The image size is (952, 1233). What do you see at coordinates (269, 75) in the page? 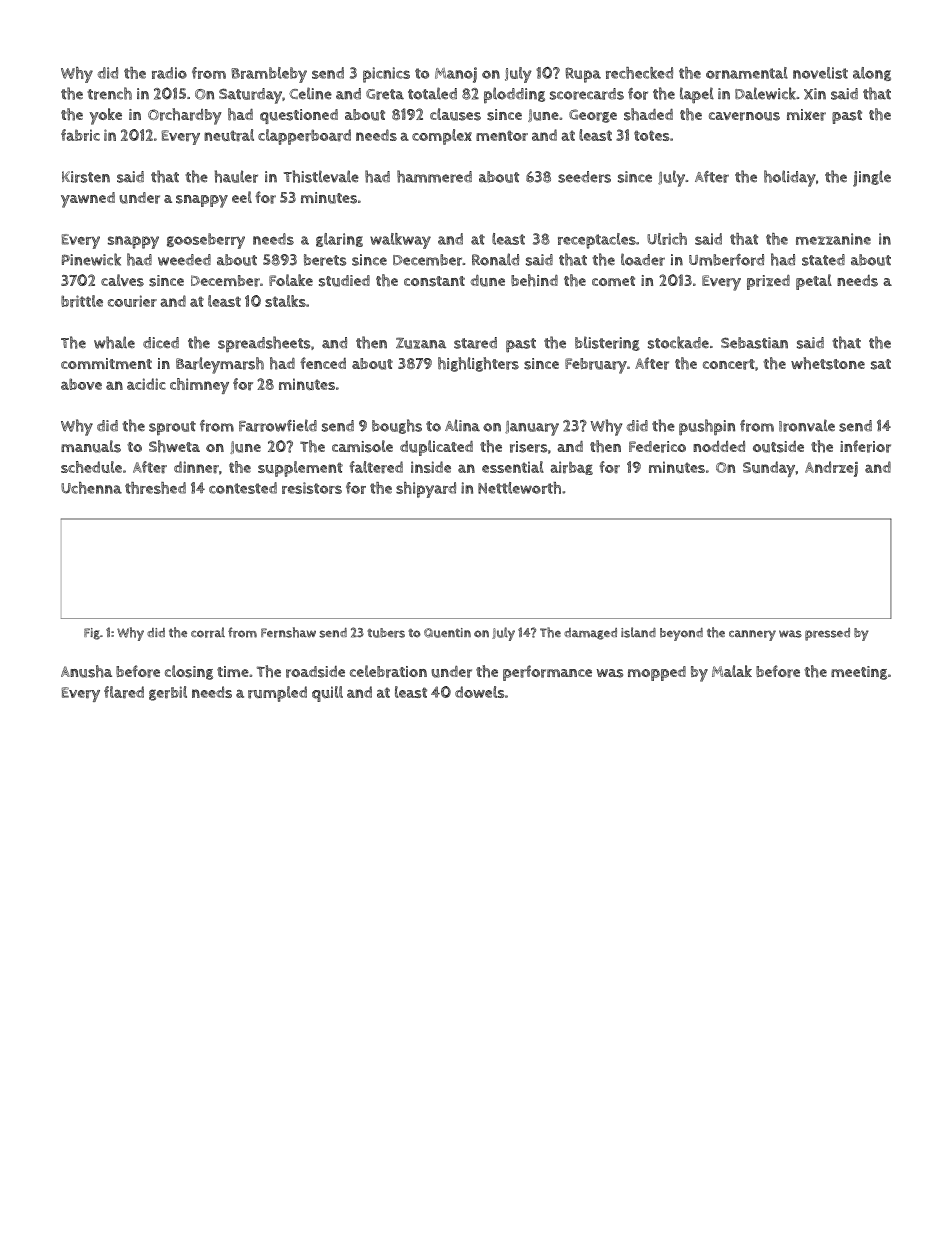
I see `Brambleby` at bounding box center [269, 75].
